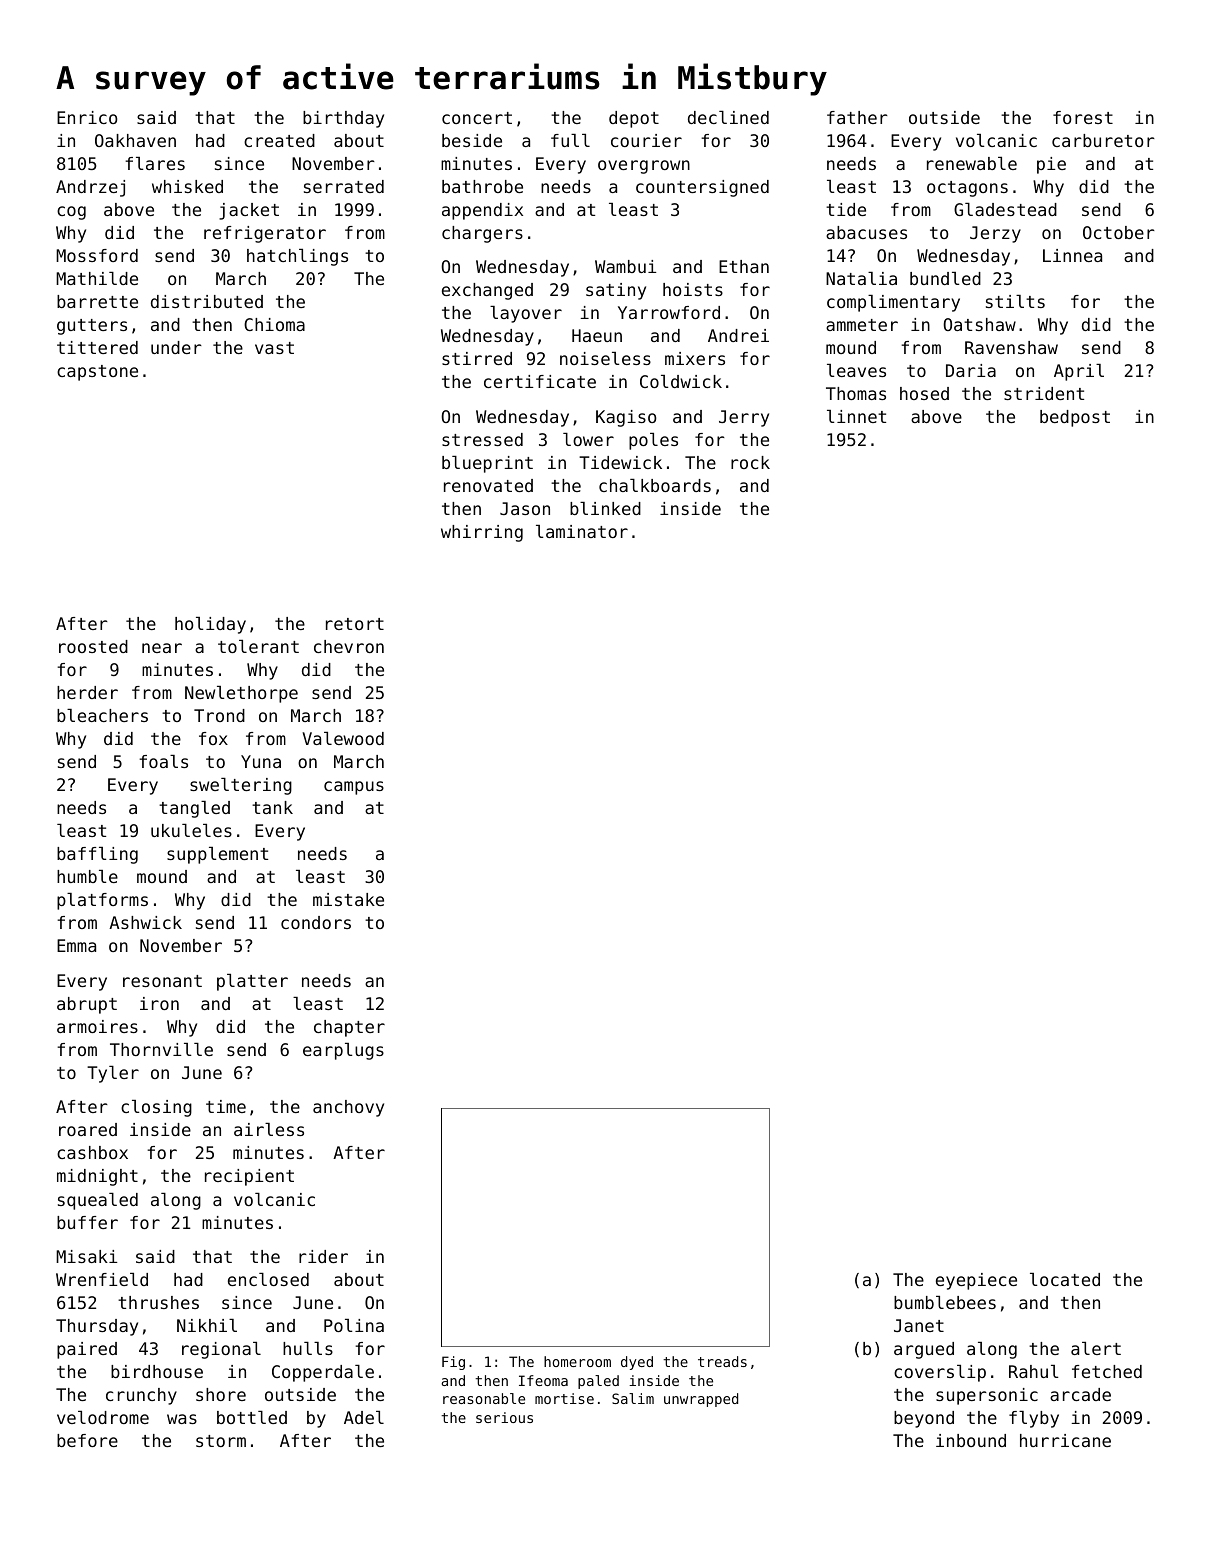 This screenshot has height=1567, width=1211. I want to click on Copperdale, so click(323, 1373).
